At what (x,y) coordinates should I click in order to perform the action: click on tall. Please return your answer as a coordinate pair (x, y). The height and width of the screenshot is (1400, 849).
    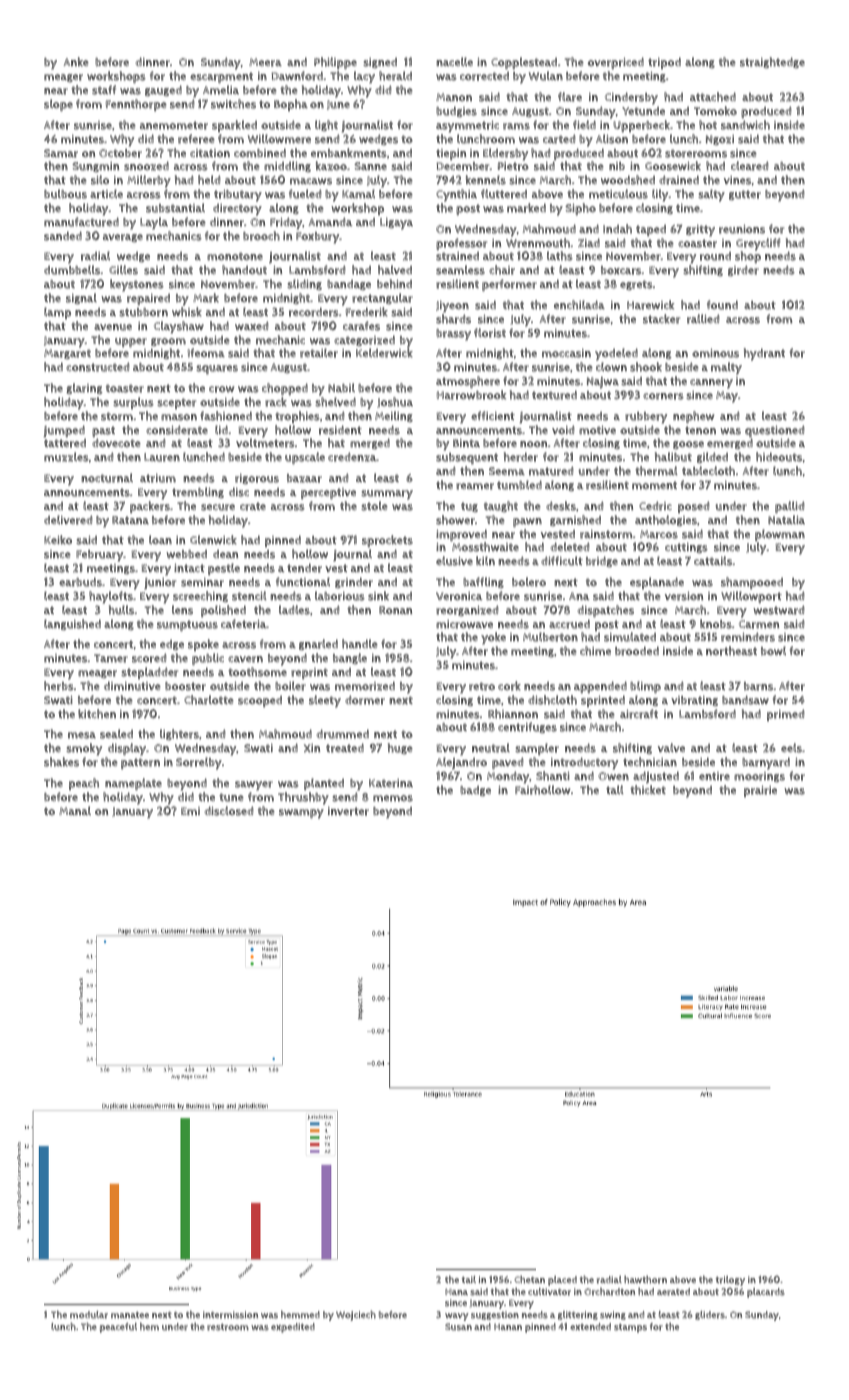
    Looking at the image, I should click on (615, 789).
